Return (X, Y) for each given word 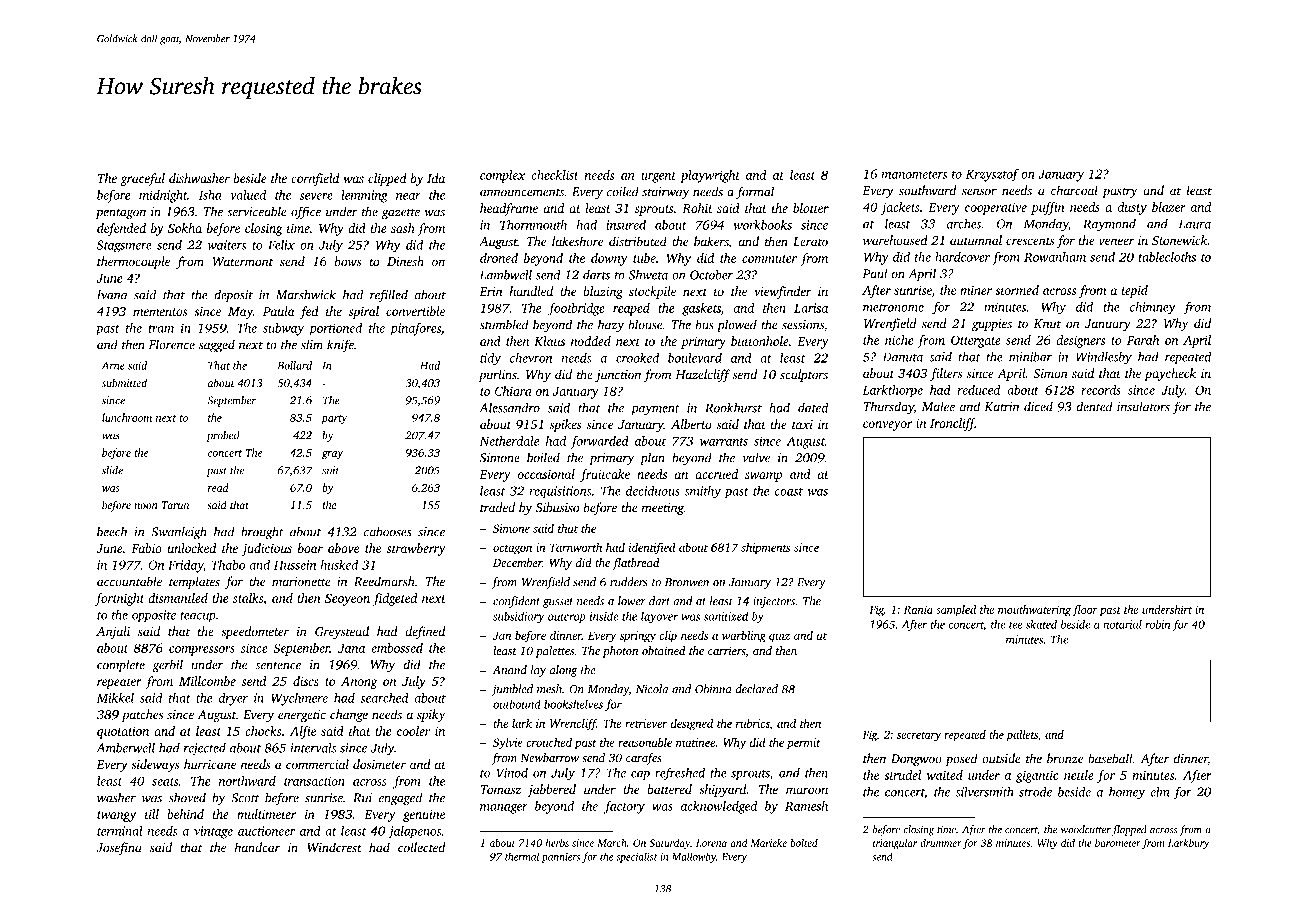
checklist (555, 175)
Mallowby (694, 857)
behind (185, 814)
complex (502, 176)
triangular (895, 844)
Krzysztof (992, 175)
